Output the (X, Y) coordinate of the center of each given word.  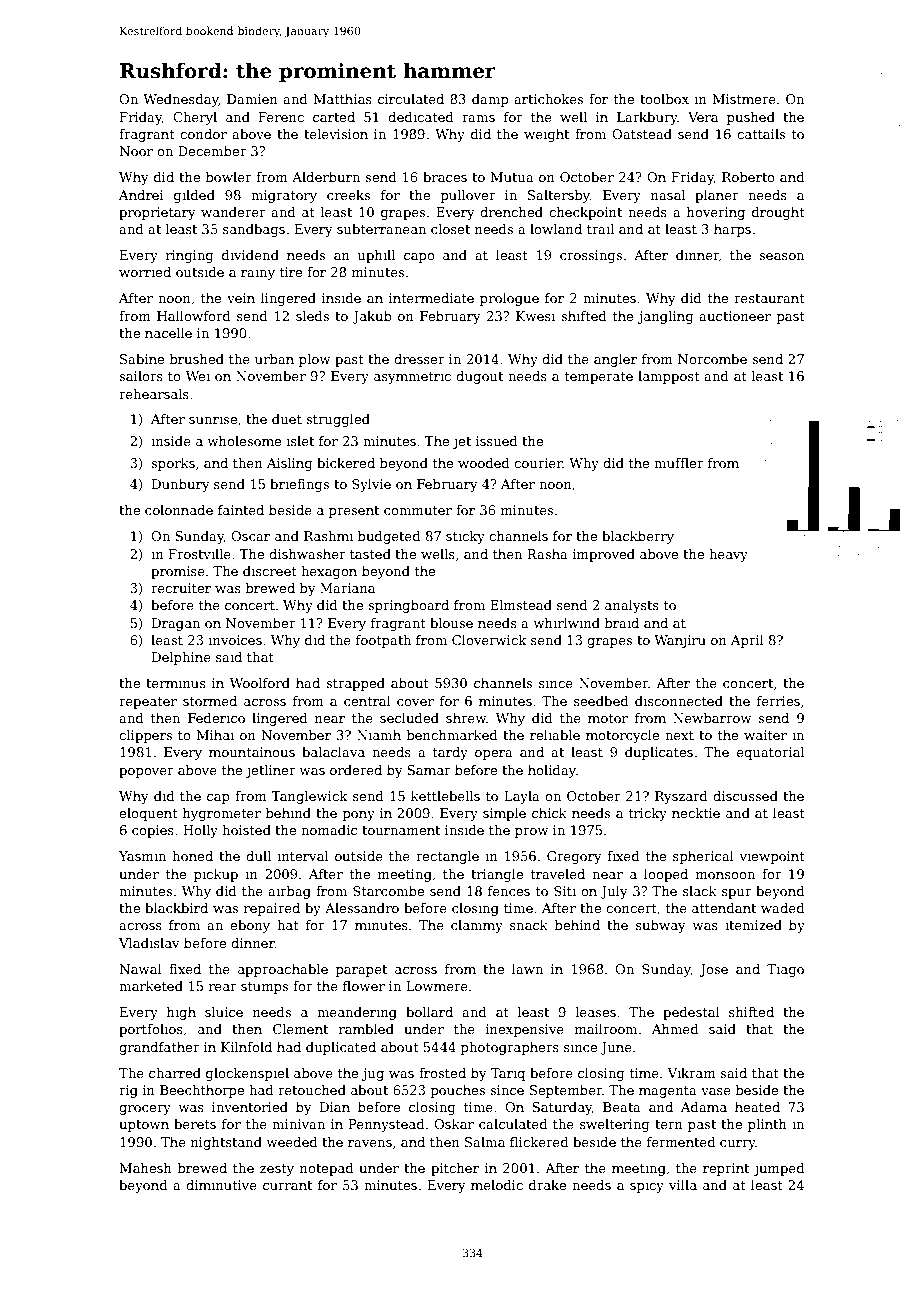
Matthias (343, 99)
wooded (484, 463)
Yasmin (142, 856)
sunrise (213, 419)
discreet (270, 571)
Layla (522, 797)
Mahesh (146, 1168)
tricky (648, 814)
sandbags (254, 230)
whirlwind (566, 623)
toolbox (664, 99)
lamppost (669, 377)
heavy (728, 555)
